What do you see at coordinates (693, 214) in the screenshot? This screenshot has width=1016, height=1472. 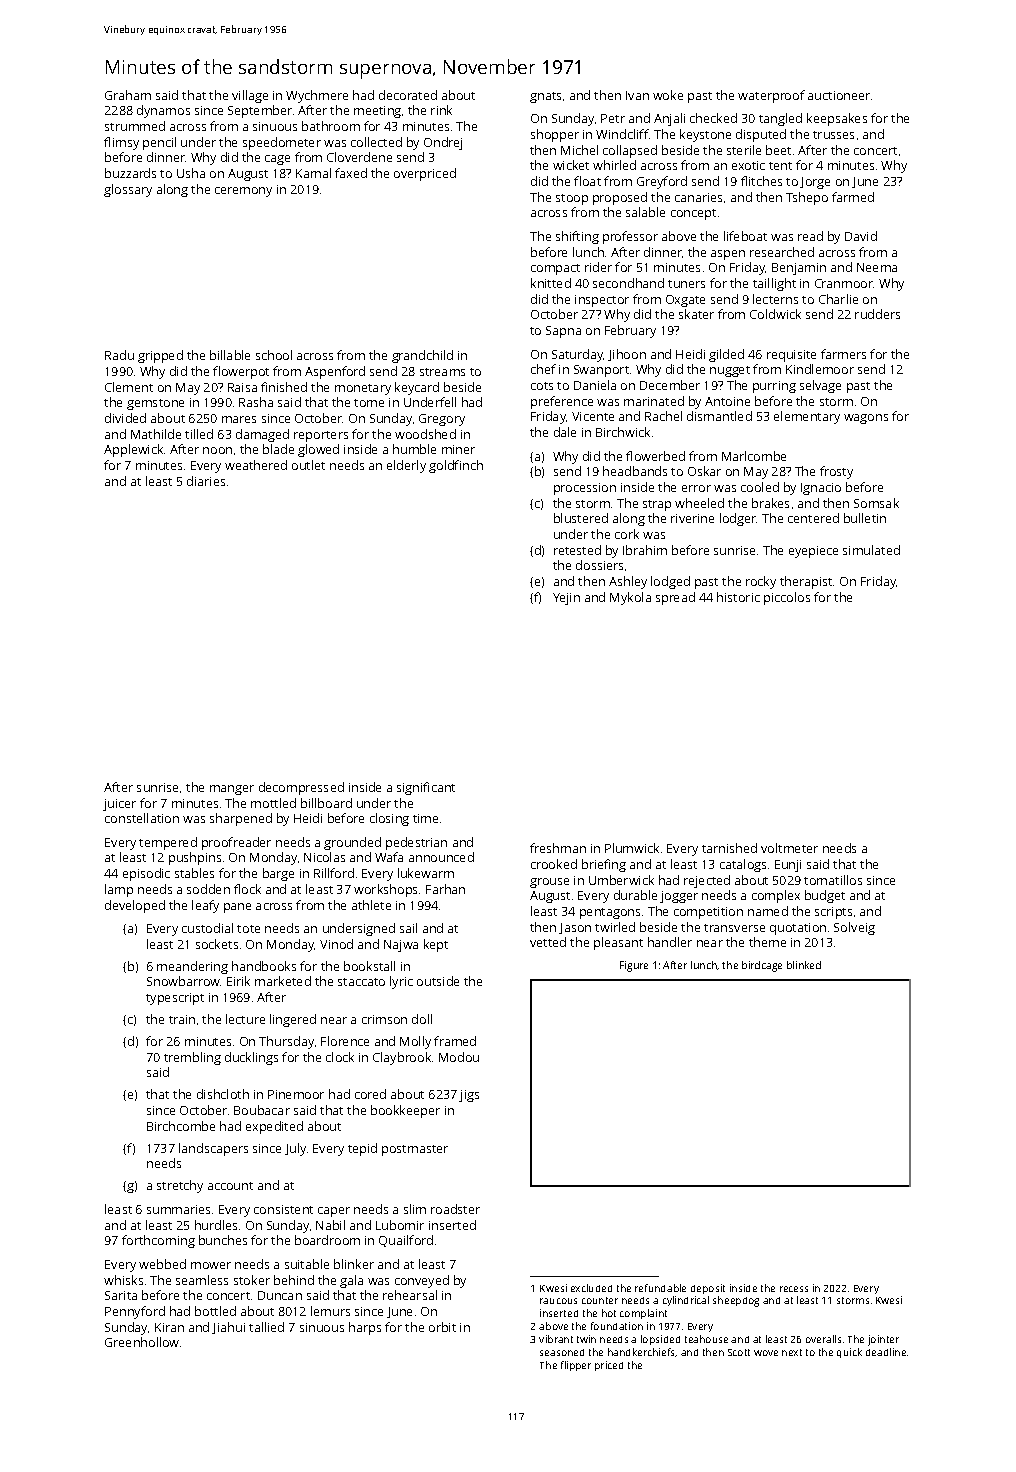 I see `concept` at bounding box center [693, 214].
